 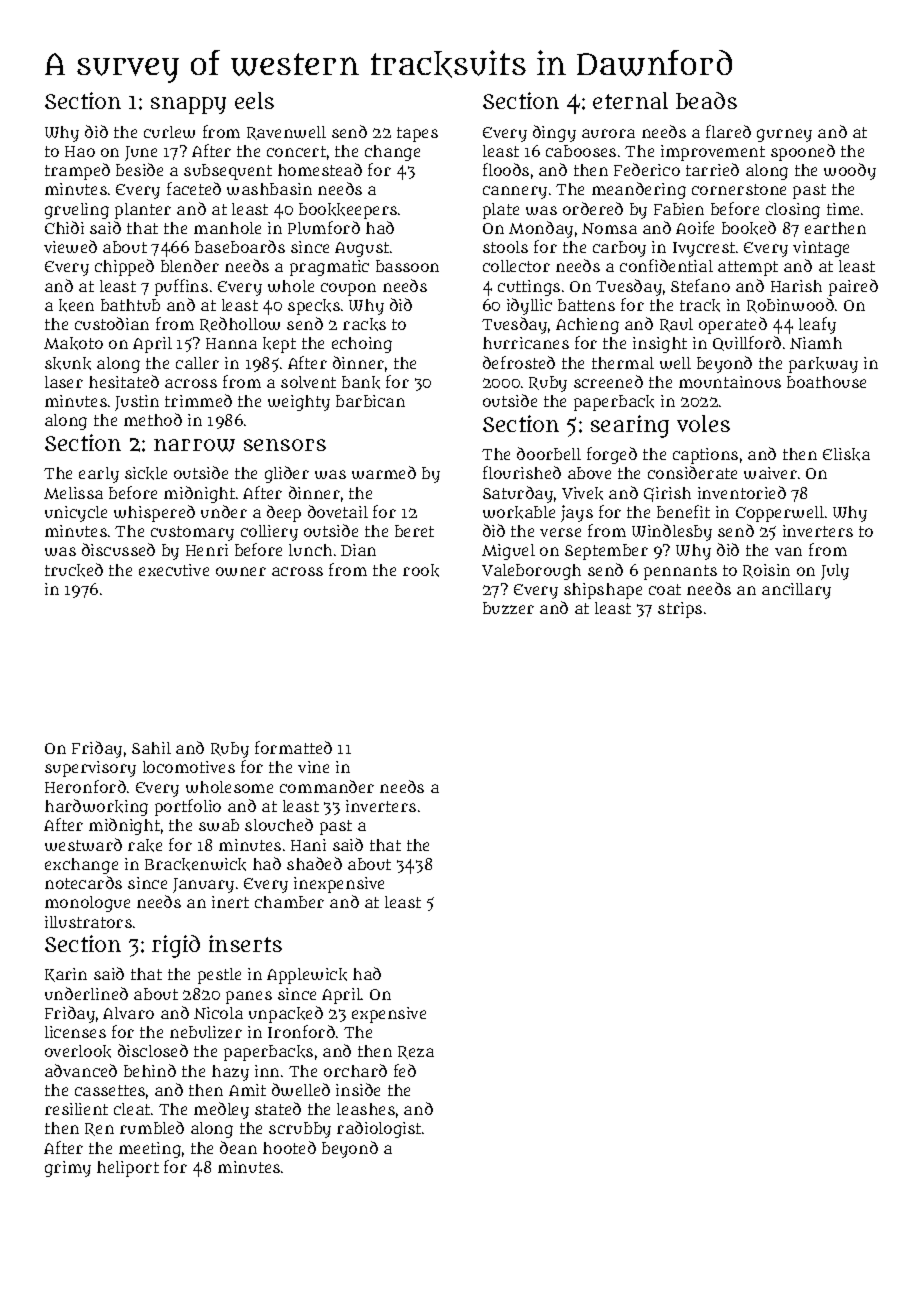 I want to click on Nomsa, so click(x=609, y=228).
